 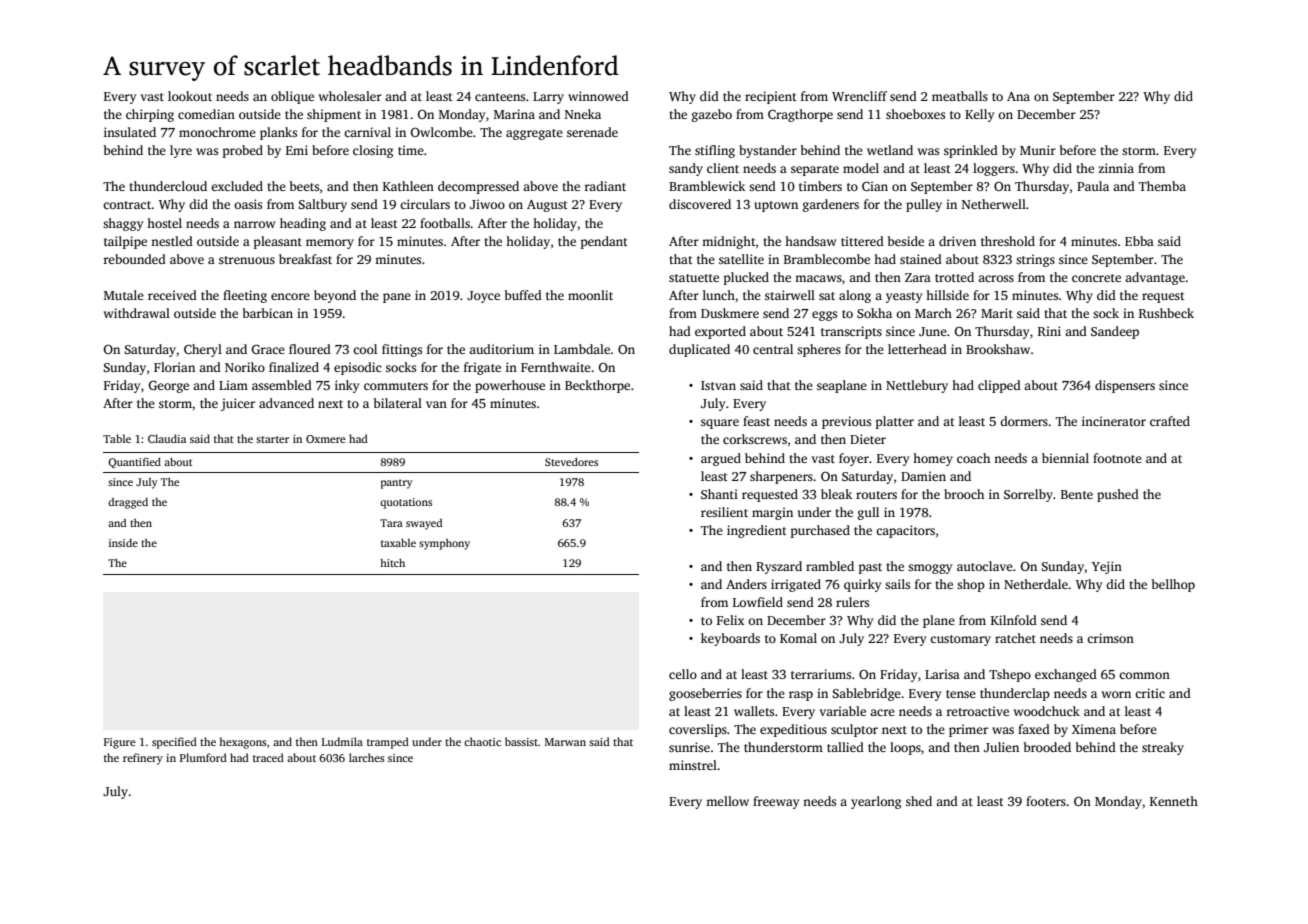 I want to click on mellow, so click(x=727, y=801).
